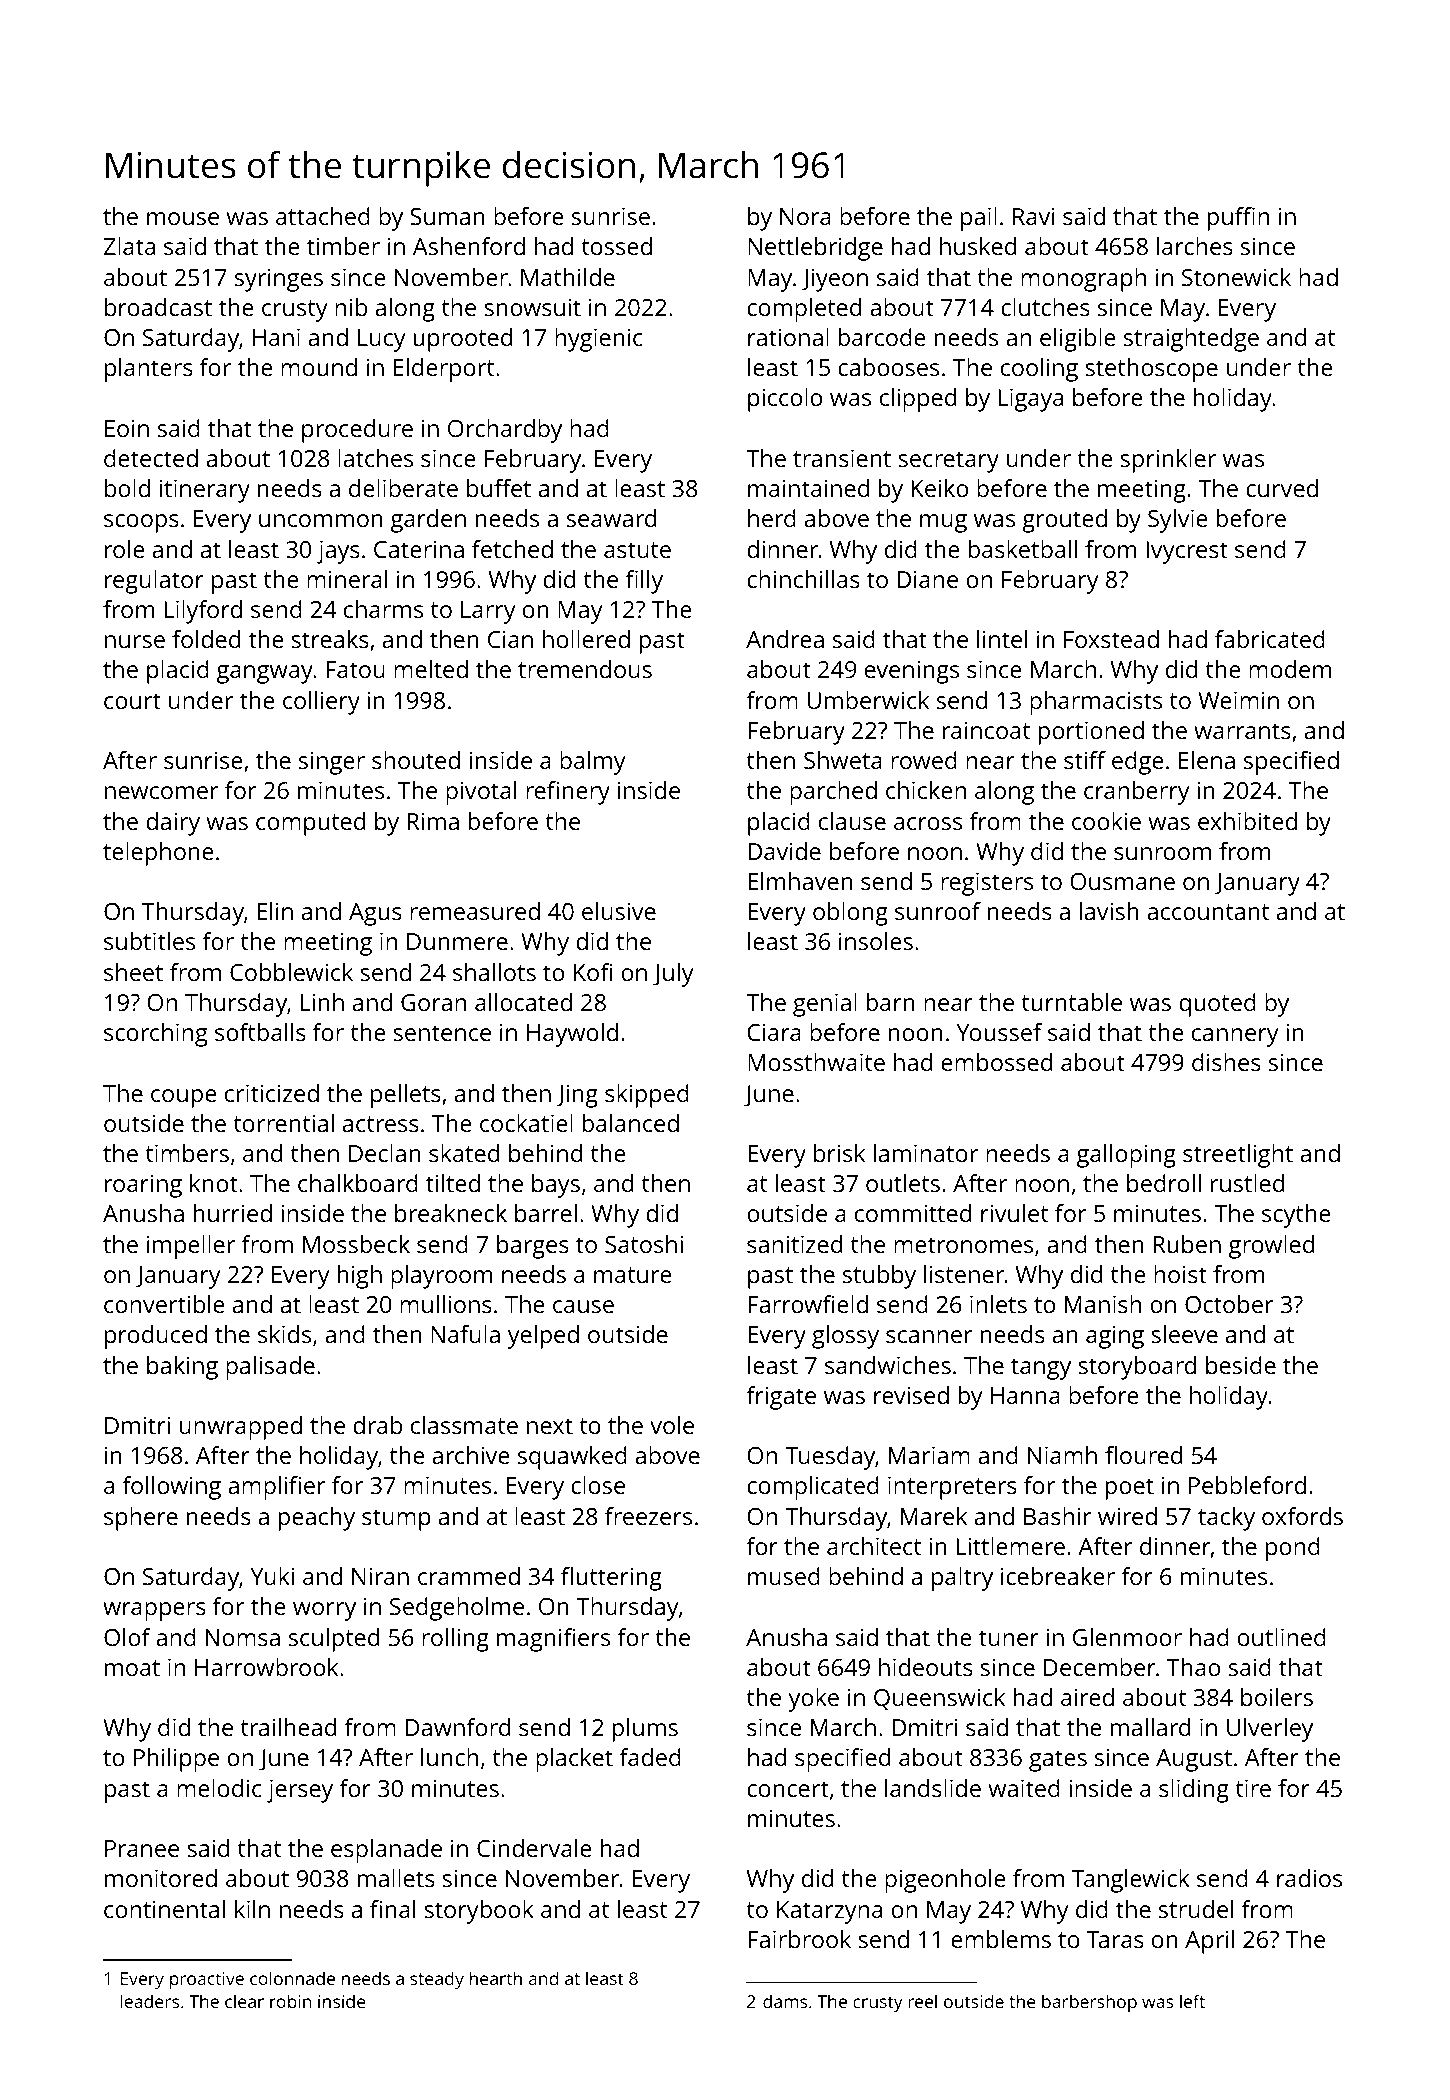 The width and height of the screenshot is (1450, 2100). Describe the element at coordinates (1195, 246) in the screenshot. I see `larches` at that location.
